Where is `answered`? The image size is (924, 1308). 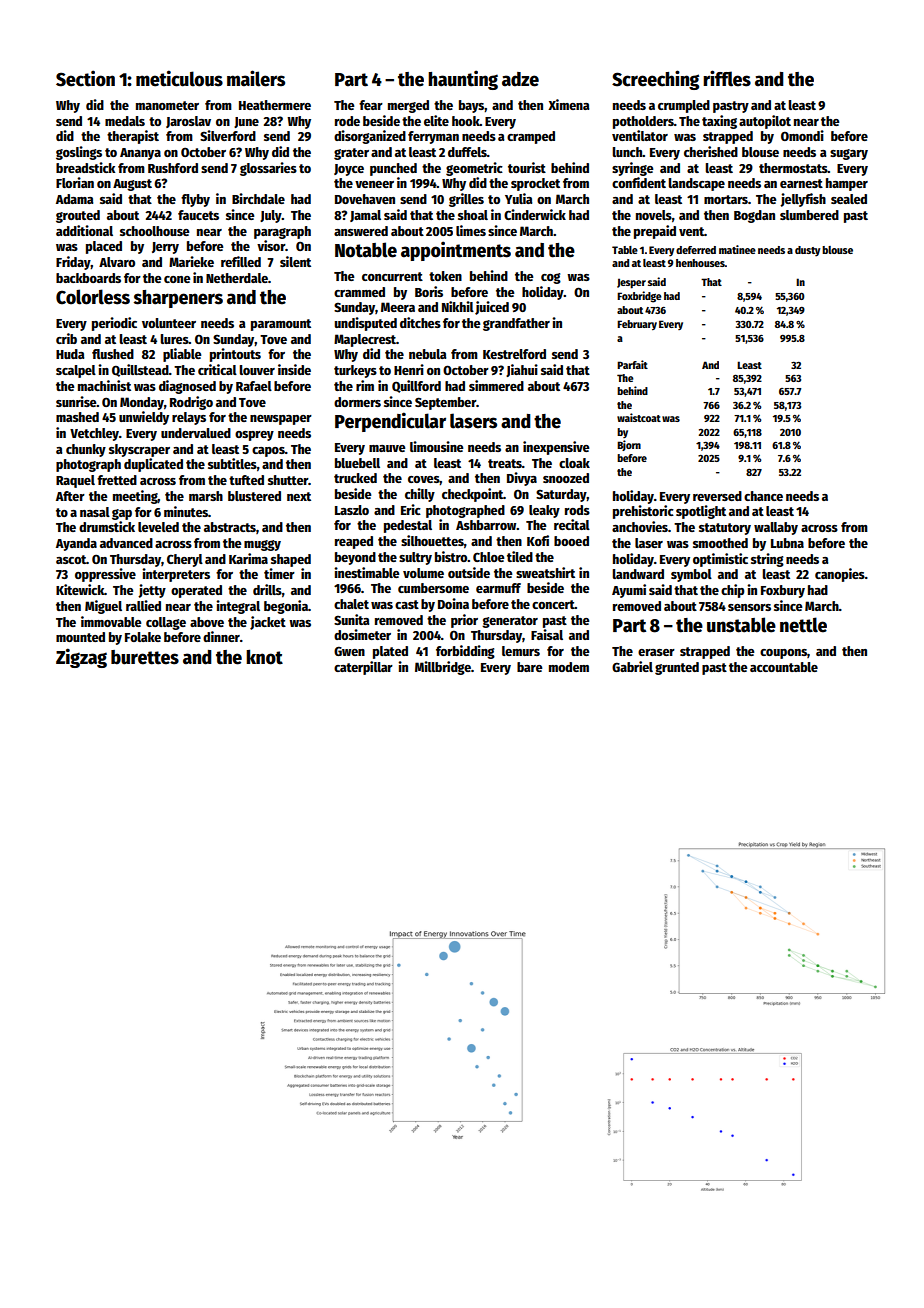
answered is located at coordinates (361, 231).
